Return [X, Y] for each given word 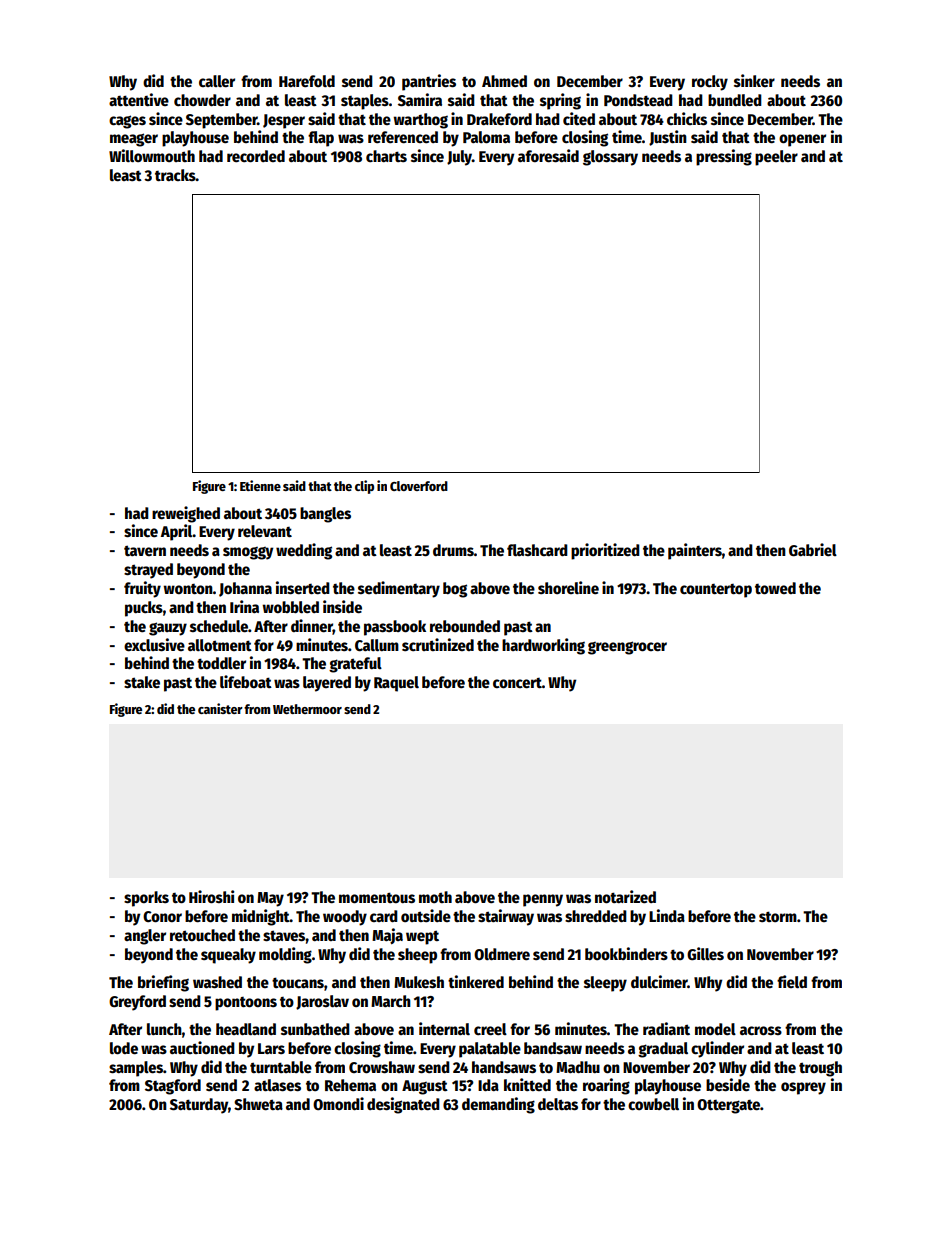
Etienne [260, 485]
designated [403, 1105]
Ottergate [728, 1106]
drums [453, 550]
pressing [724, 157]
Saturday [199, 1106]
